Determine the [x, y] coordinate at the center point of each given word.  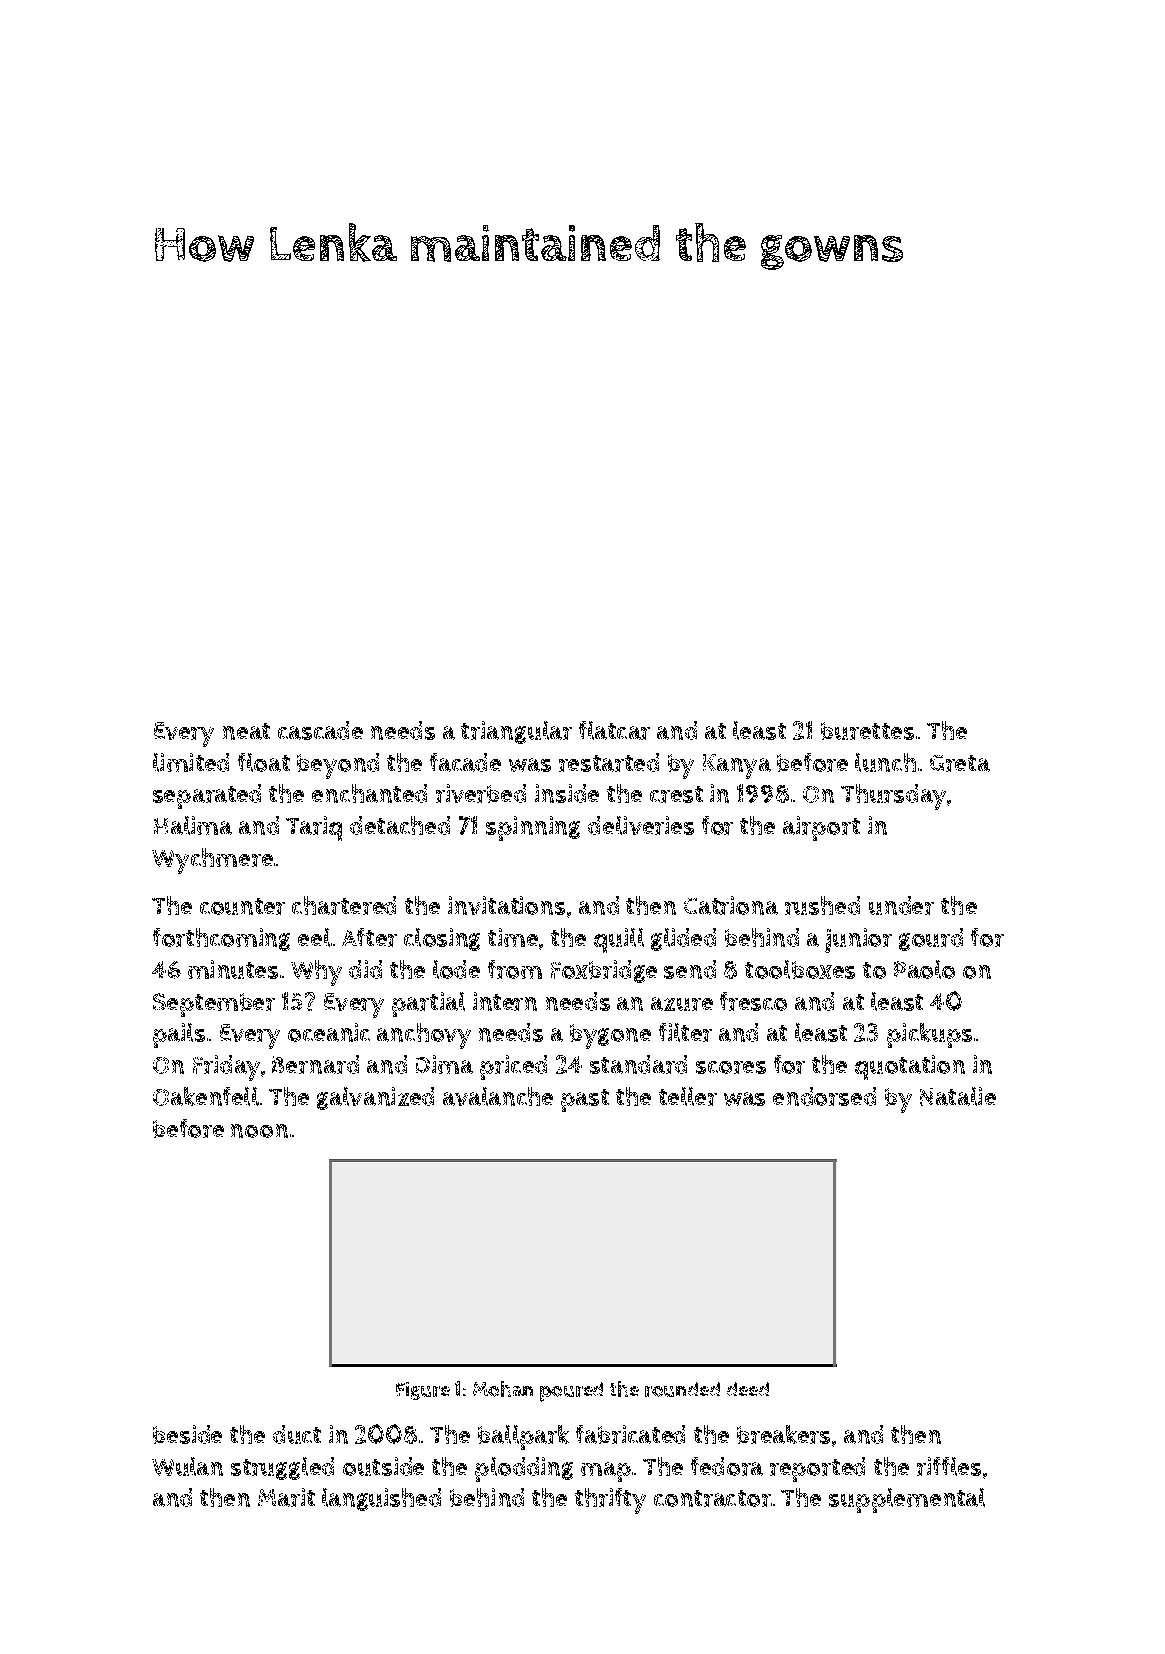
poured [571, 1392]
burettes [867, 731]
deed [748, 1389]
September [214, 1005]
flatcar [614, 730]
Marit [286, 1497]
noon [259, 1131]
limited [191, 762]
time [513, 937]
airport [821, 828]
